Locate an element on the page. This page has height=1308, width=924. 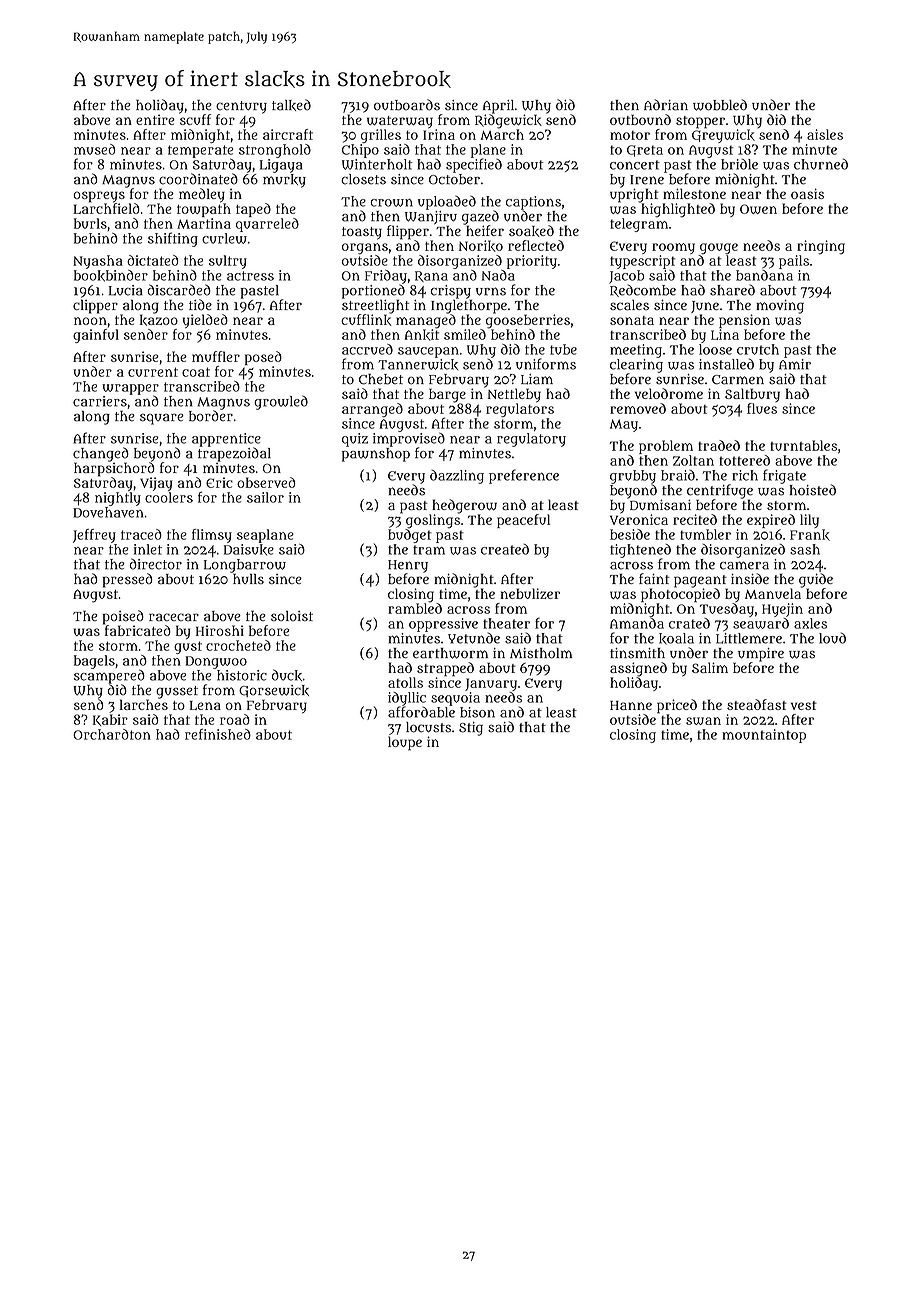
carriers is located at coordinates (100, 401).
